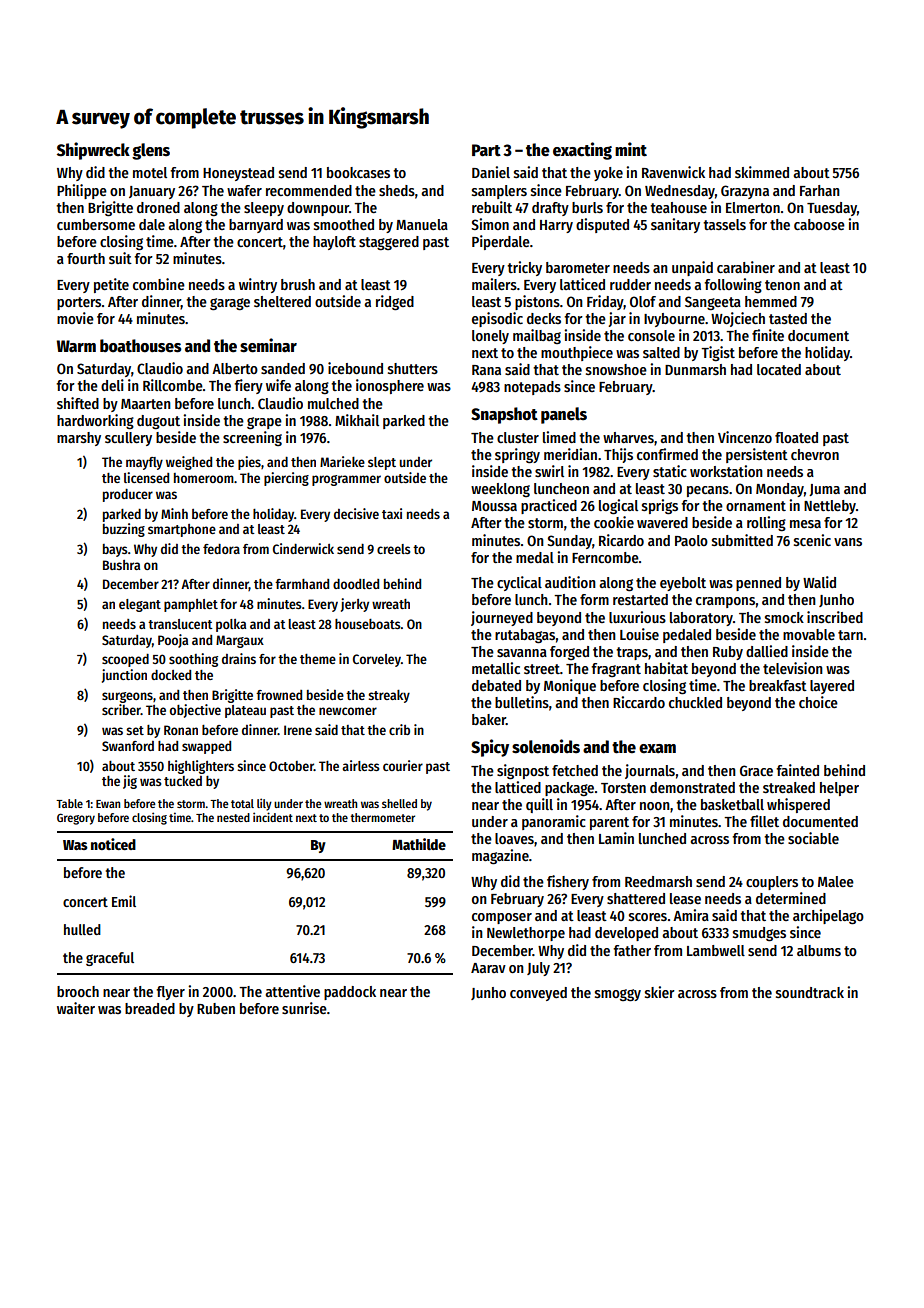 Image resolution: width=924 pixels, height=1308 pixels. I want to click on set, so click(135, 730).
